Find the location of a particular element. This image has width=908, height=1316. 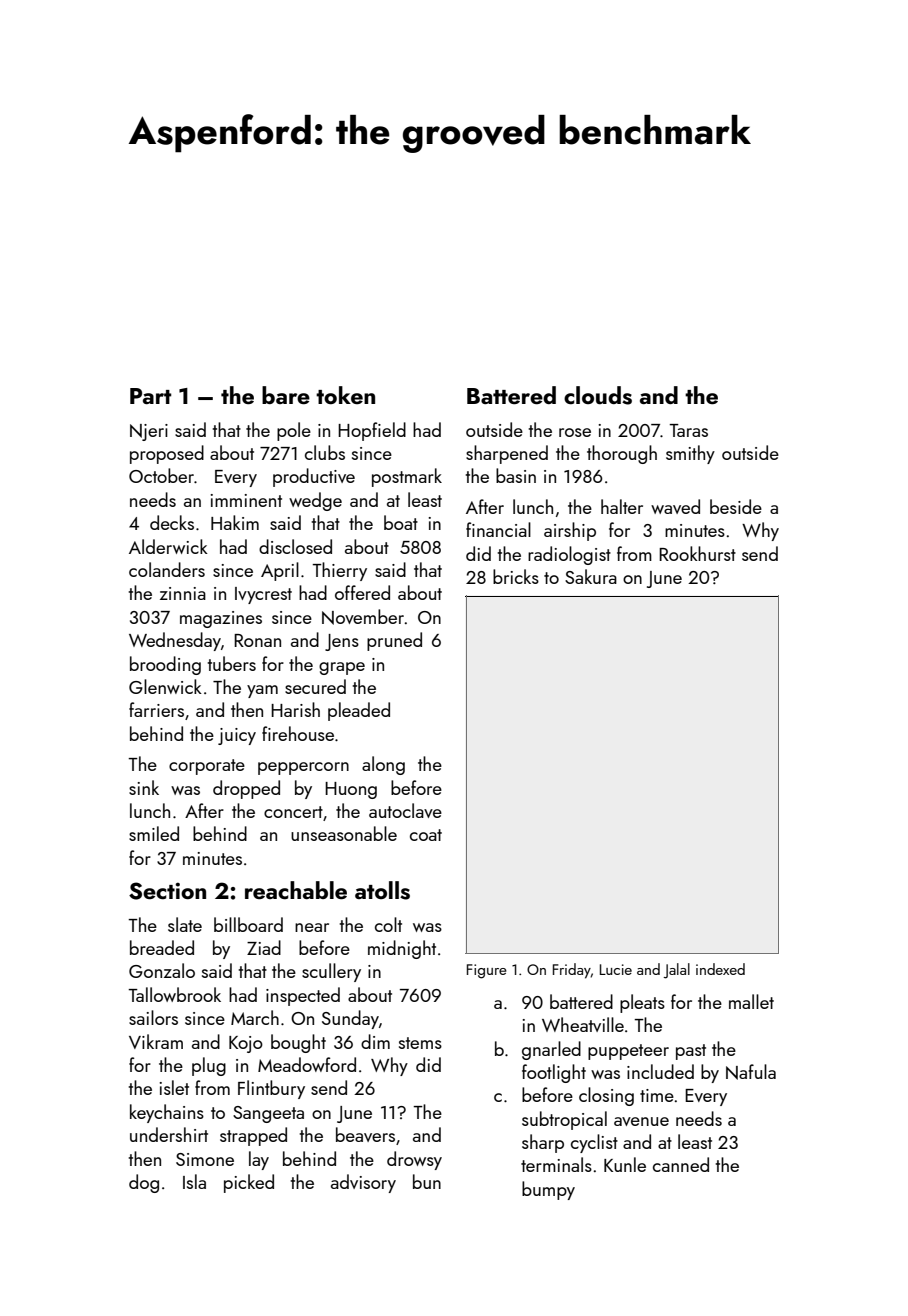

Wednesday is located at coordinates (175, 641).
